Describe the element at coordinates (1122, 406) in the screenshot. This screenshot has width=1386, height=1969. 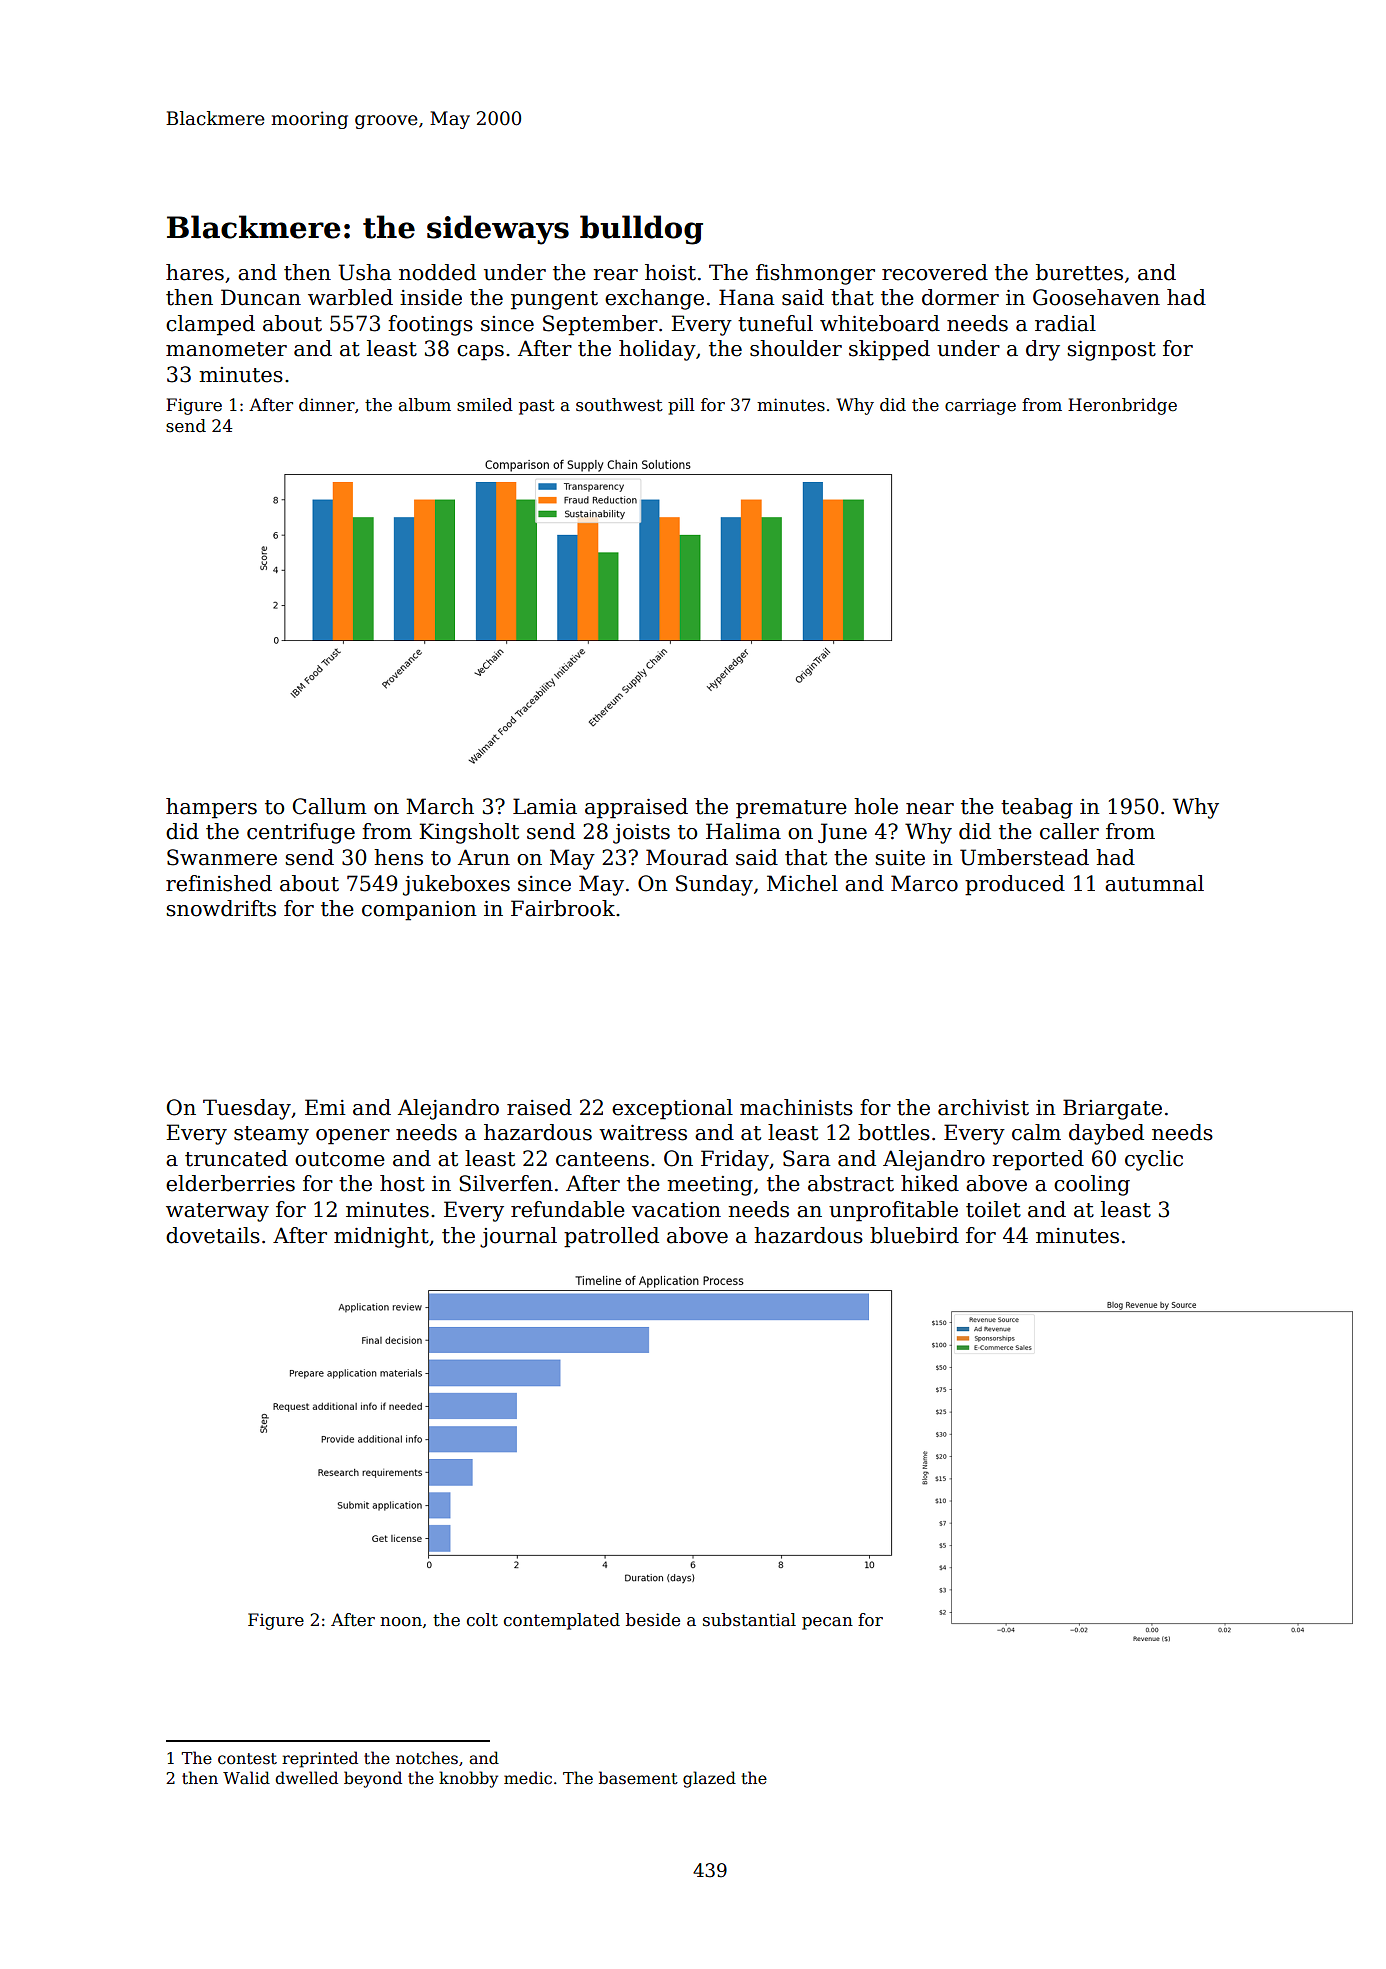
I see `Heronbridge` at that location.
